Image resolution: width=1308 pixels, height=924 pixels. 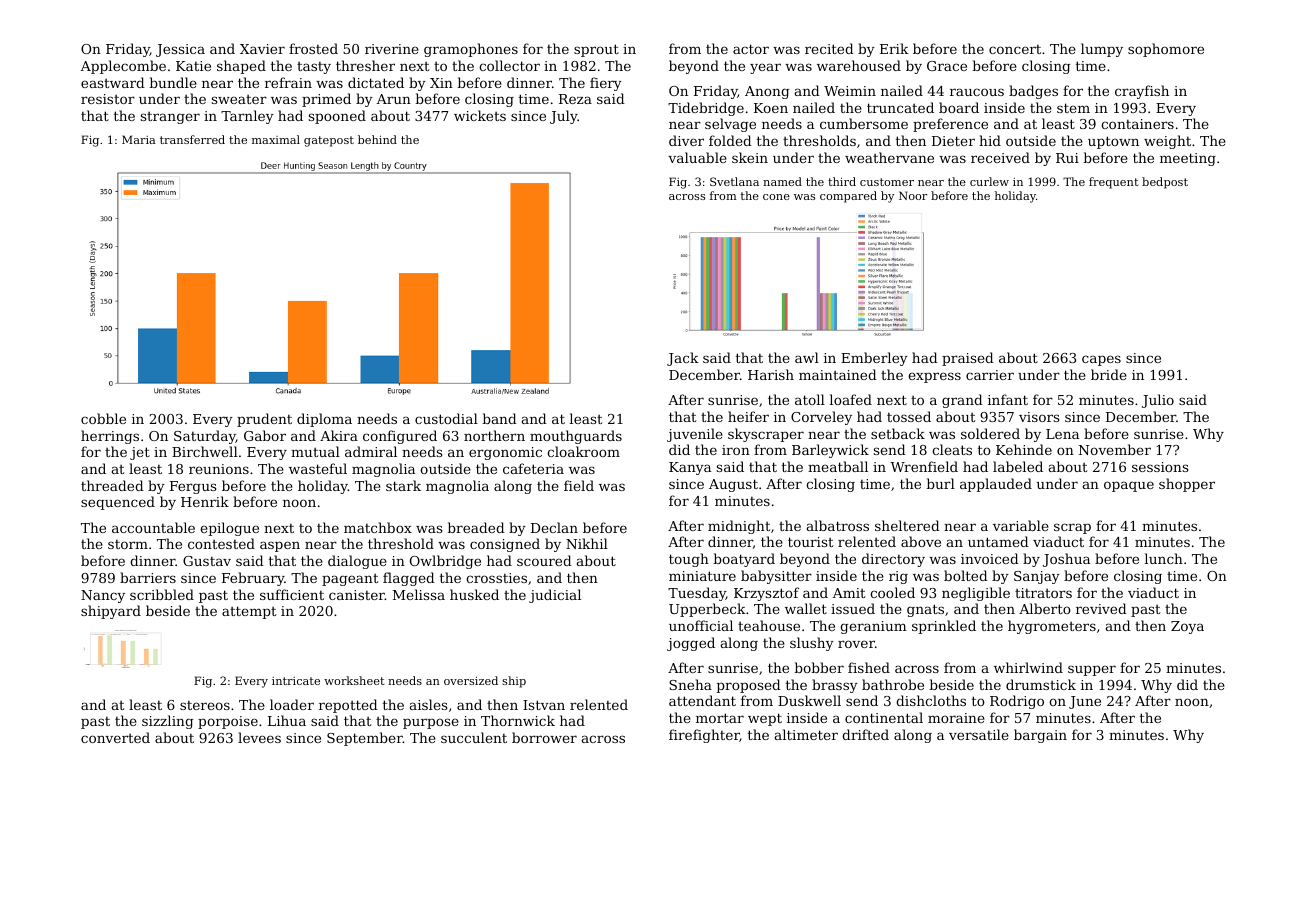 What do you see at coordinates (446, 418) in the screenshot?
I see `custodial` at bounding box center [446, 418].
